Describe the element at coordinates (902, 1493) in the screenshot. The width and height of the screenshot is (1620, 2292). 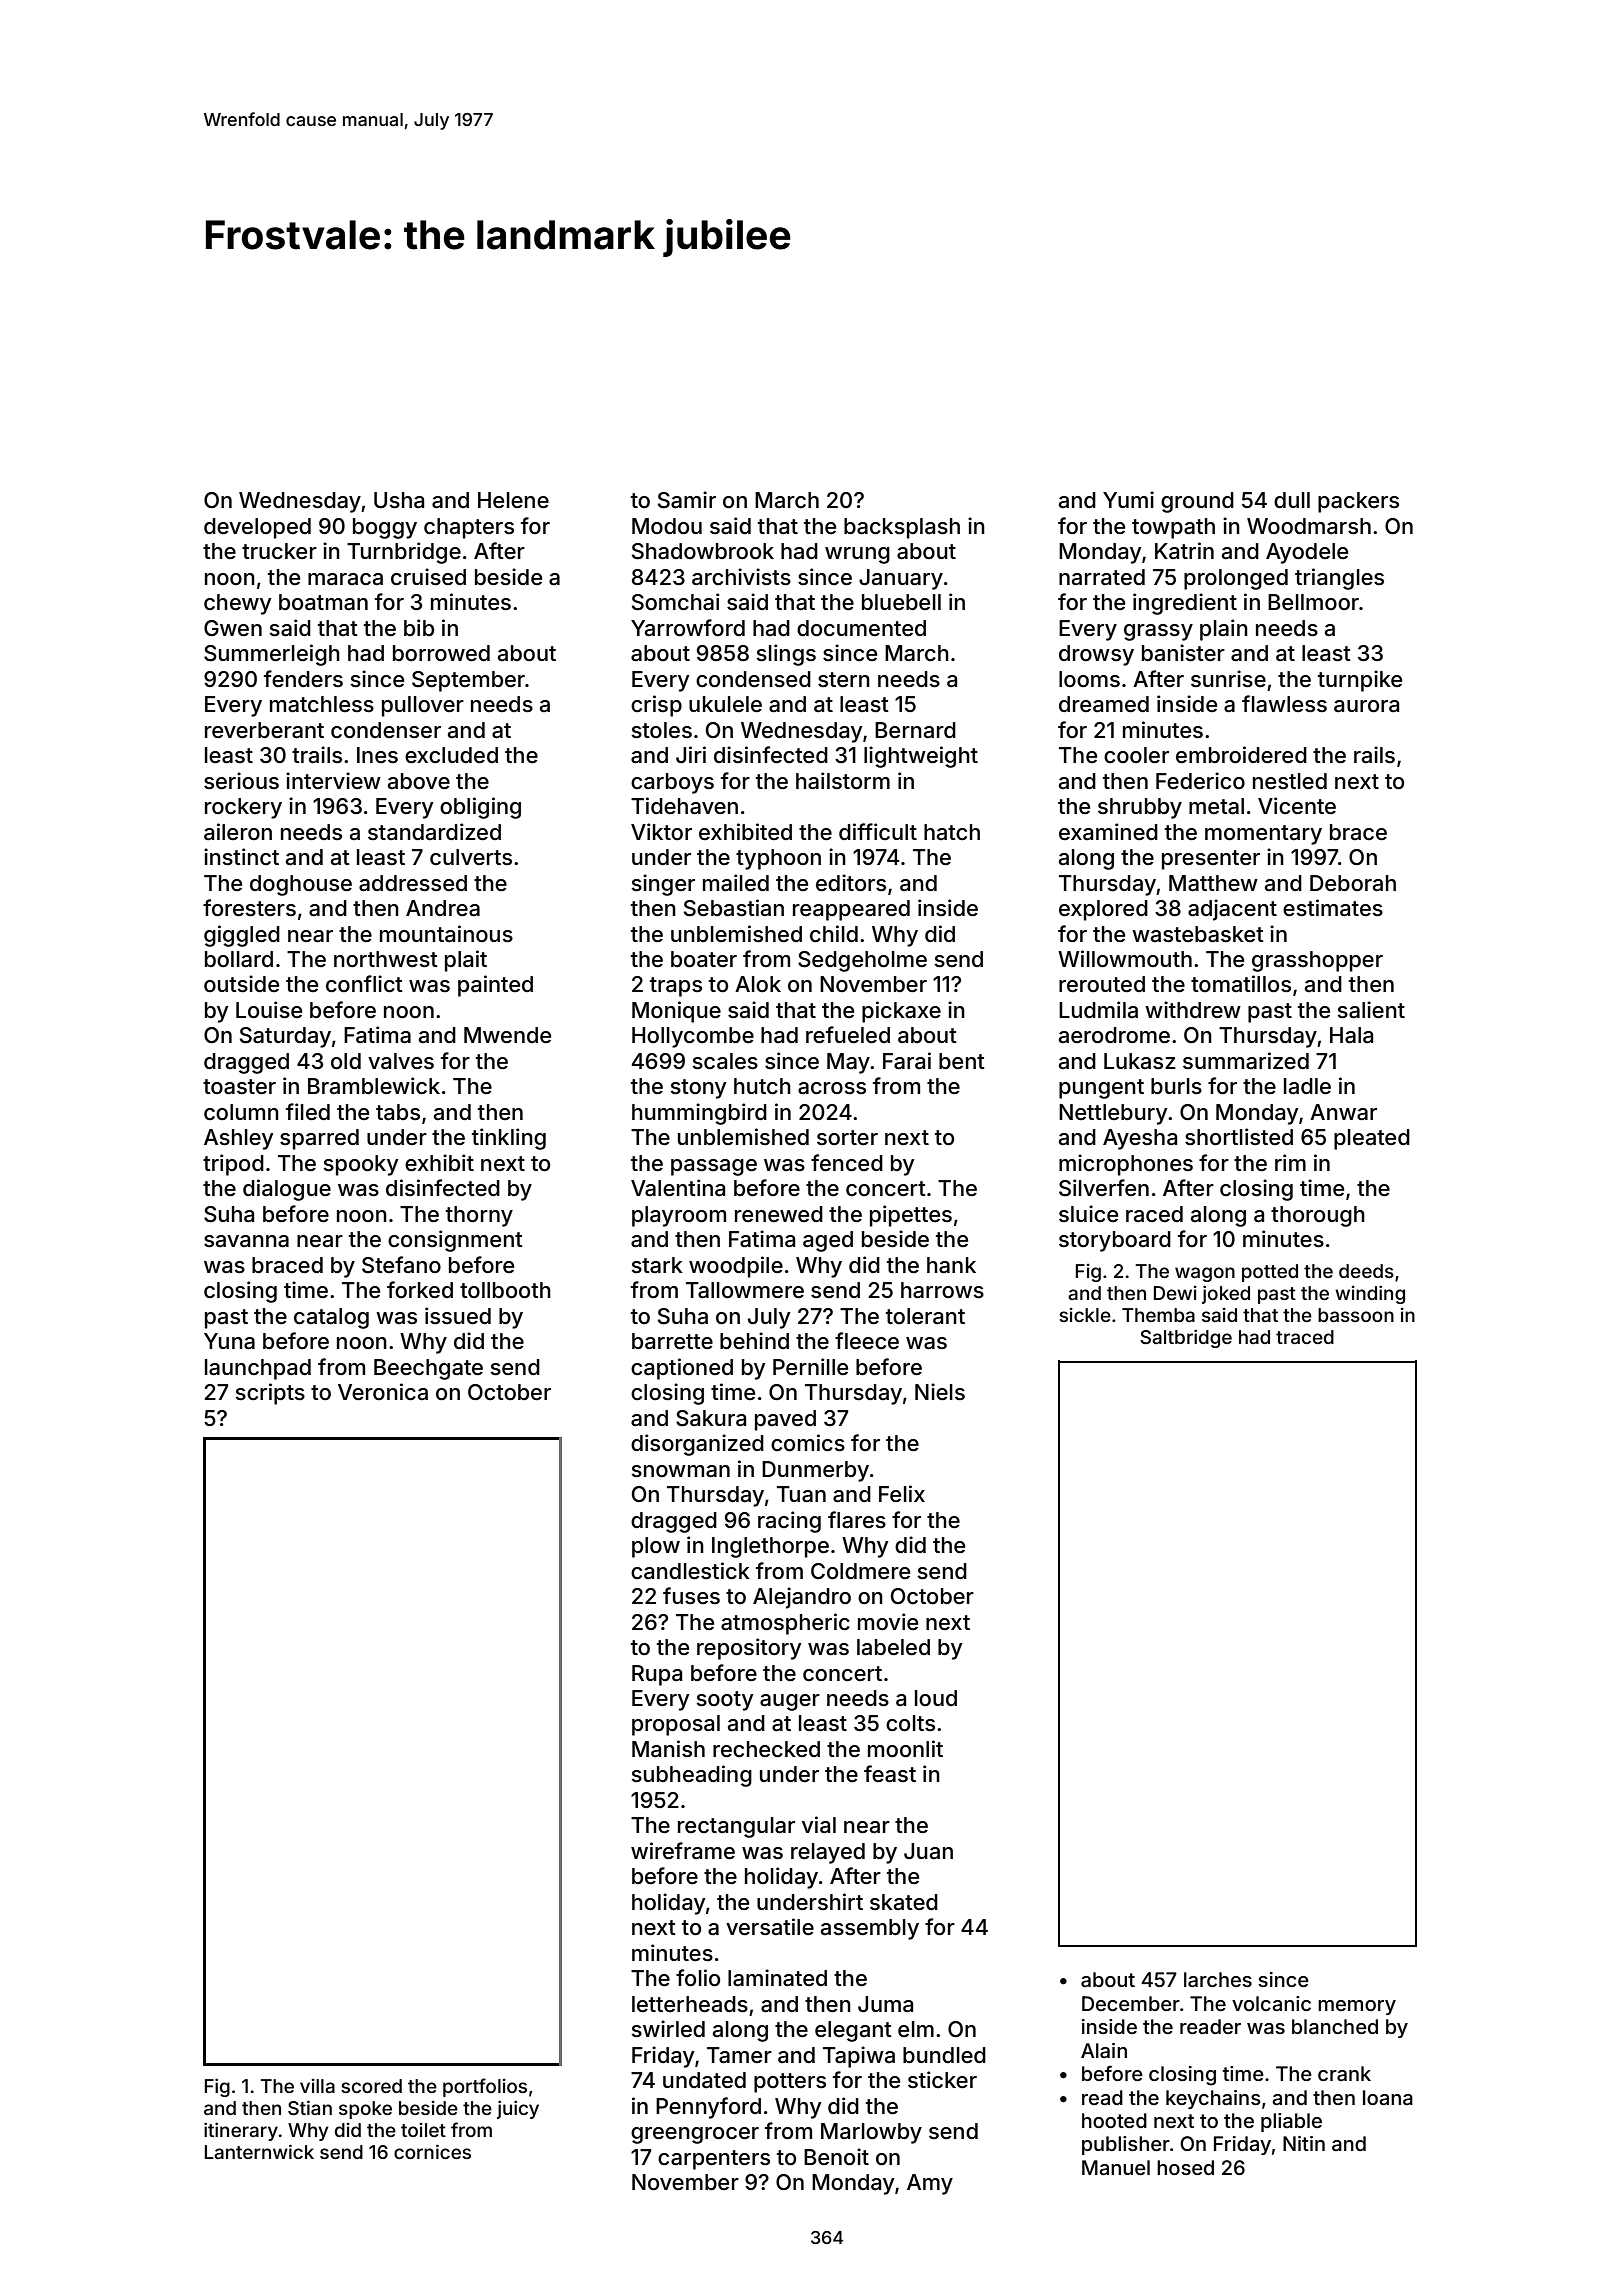
I see `Felix` at that location.
